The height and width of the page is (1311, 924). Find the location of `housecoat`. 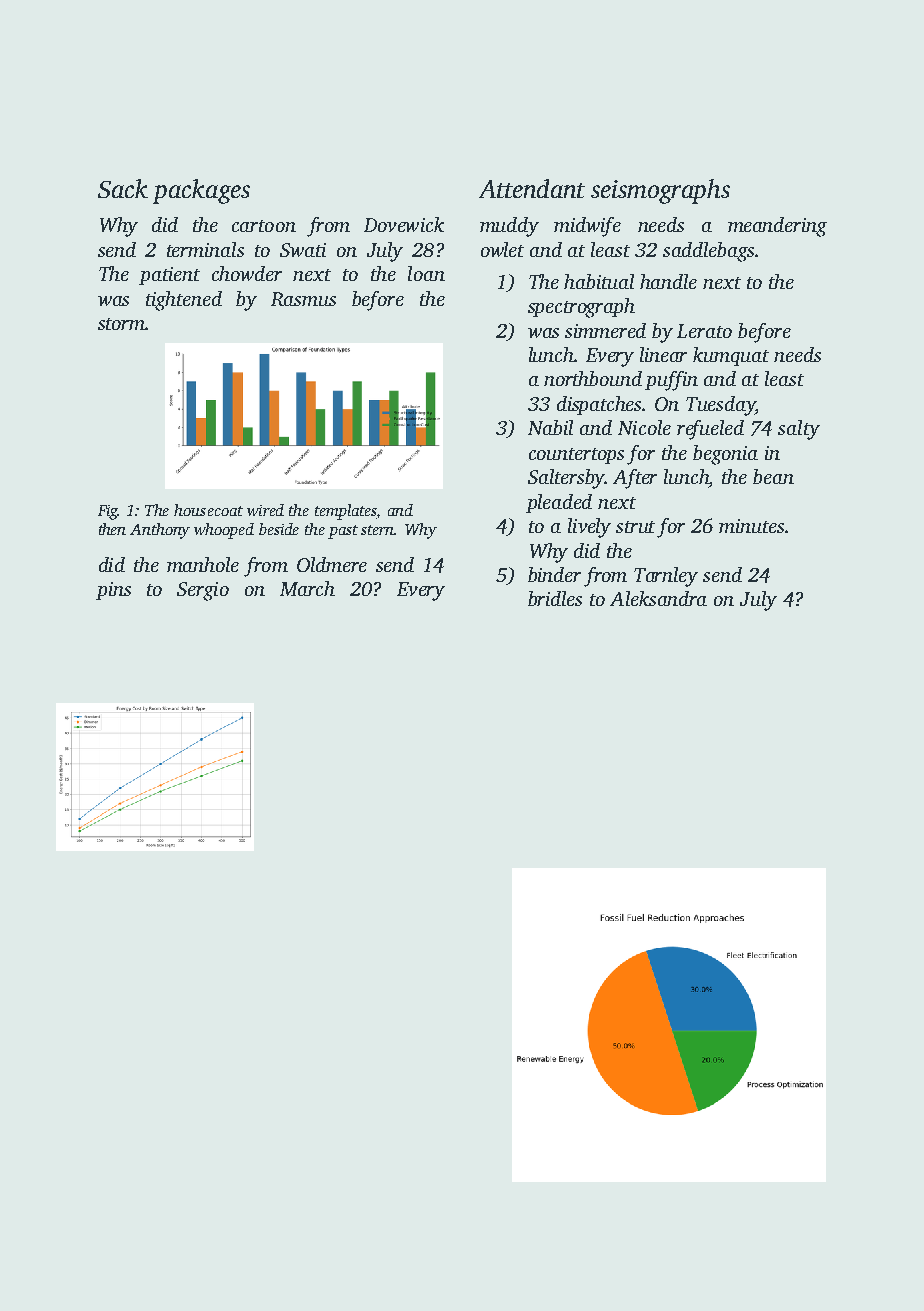

housecoat is located at coordinates (208, 510).
